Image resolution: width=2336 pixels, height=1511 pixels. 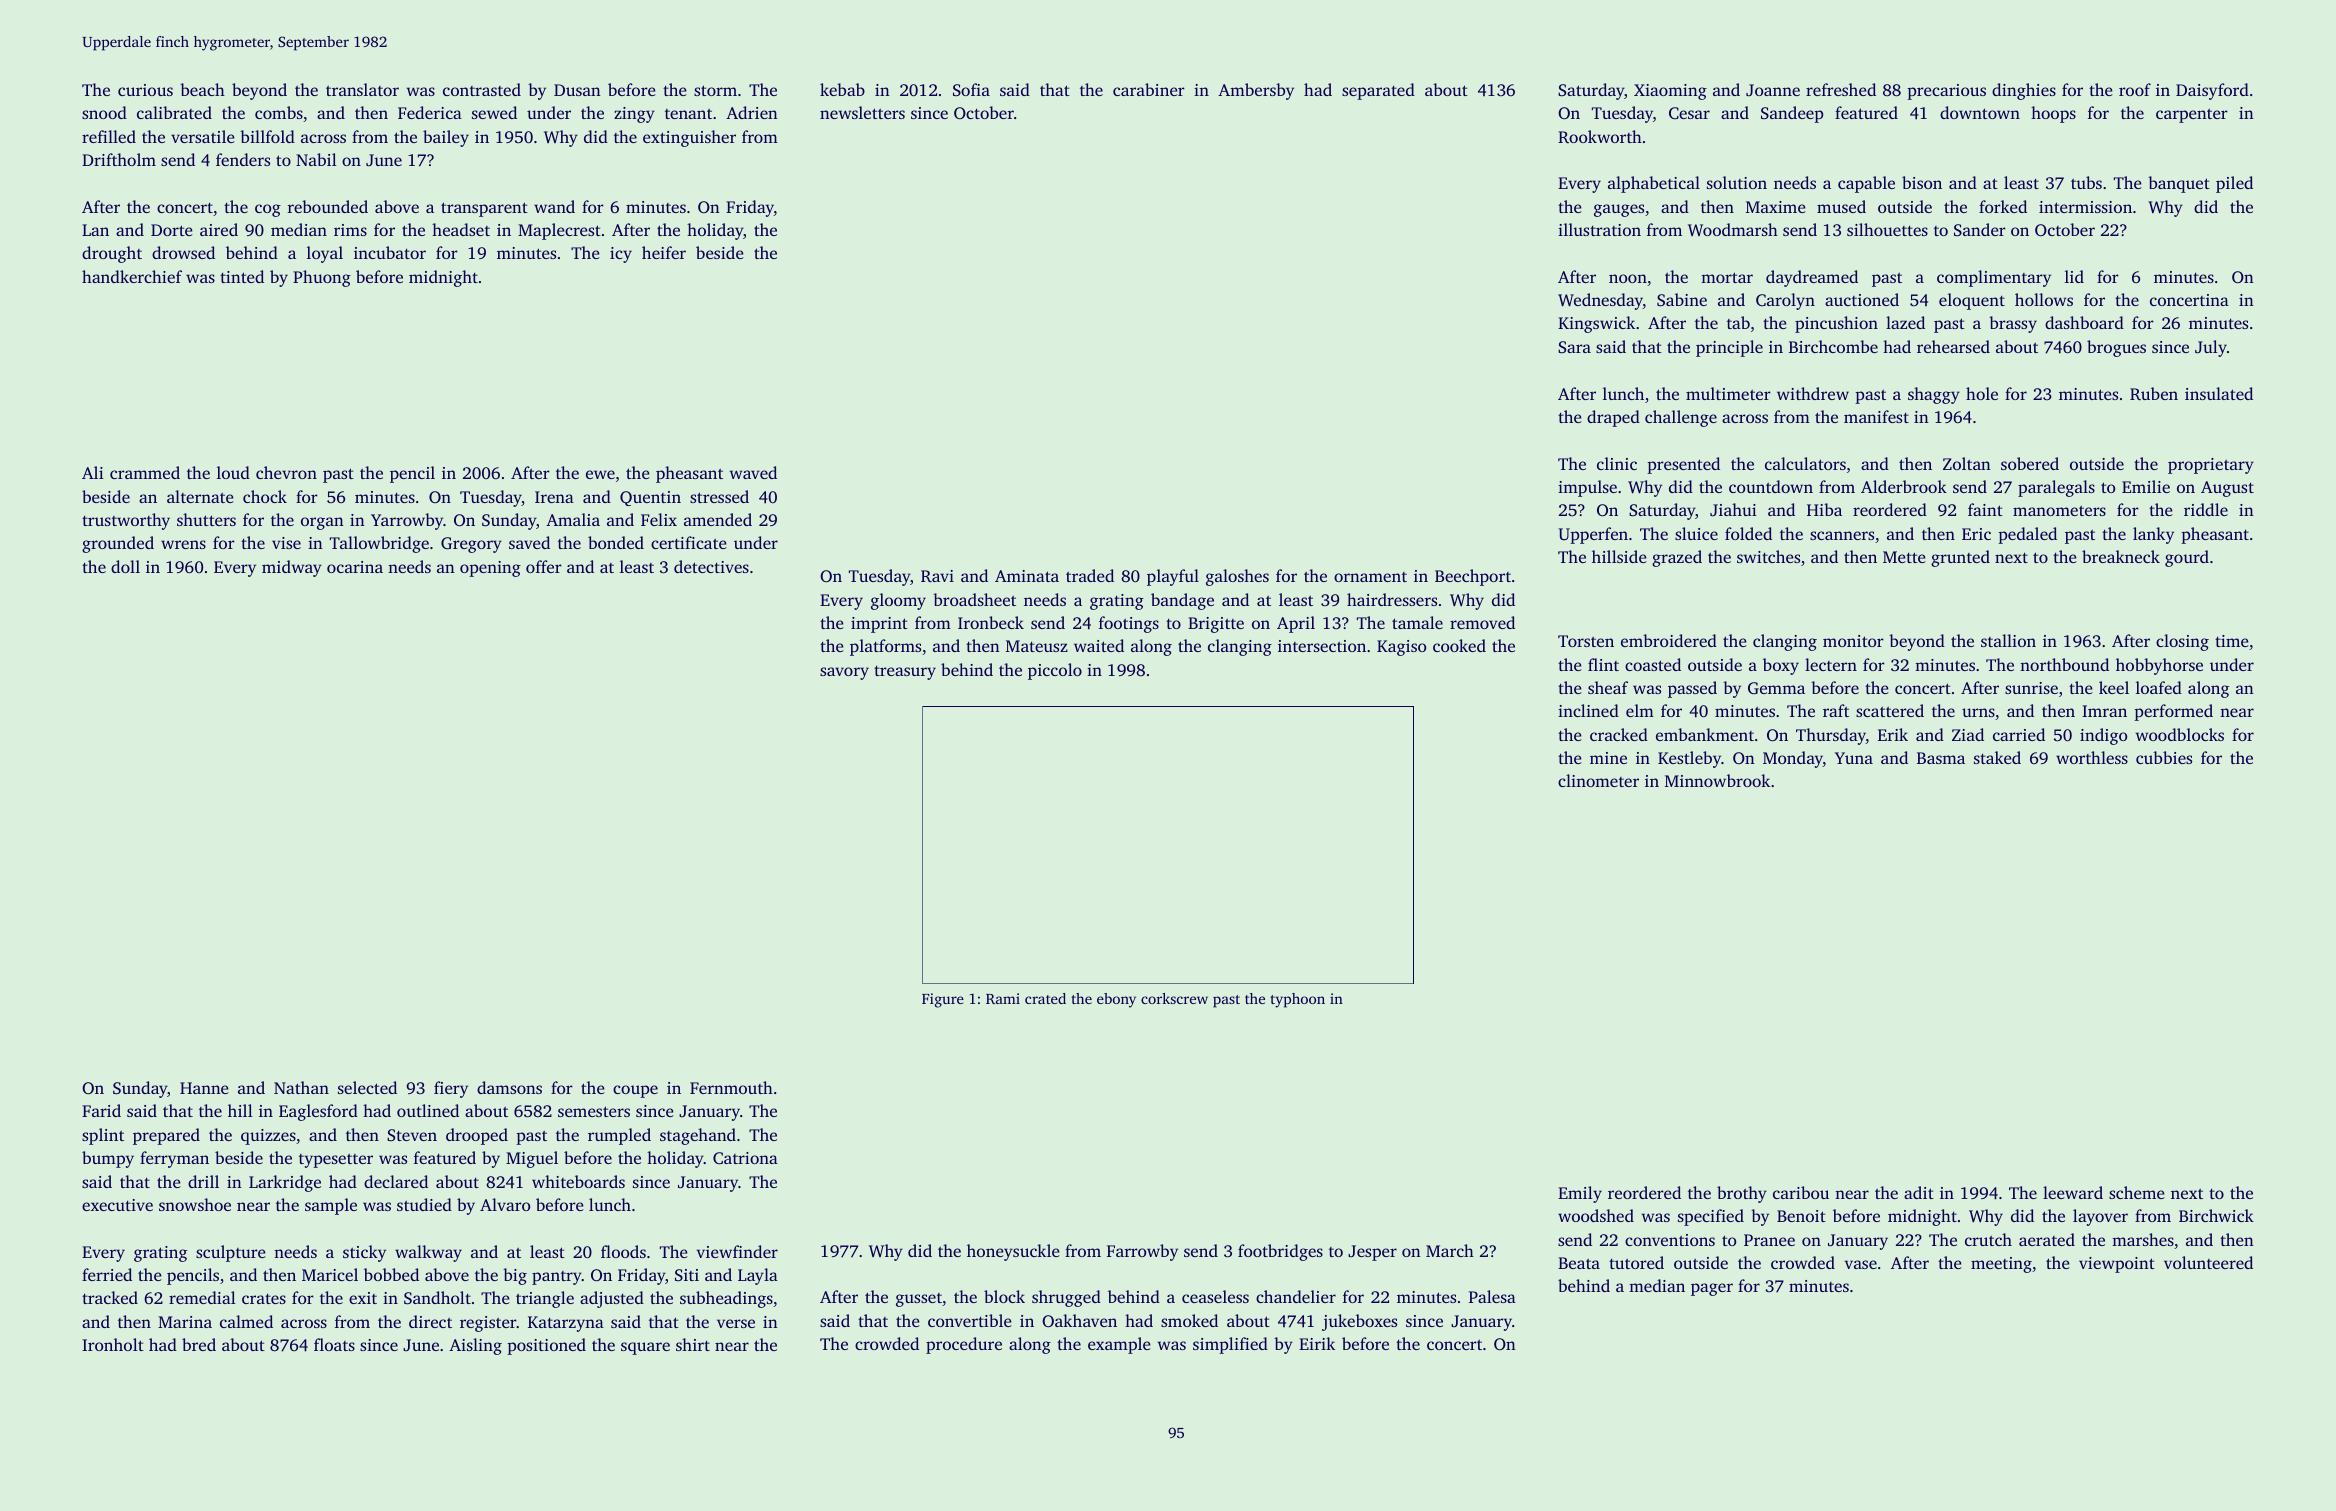 I want to click on Ambersby, so click(x=1256, y=91).
